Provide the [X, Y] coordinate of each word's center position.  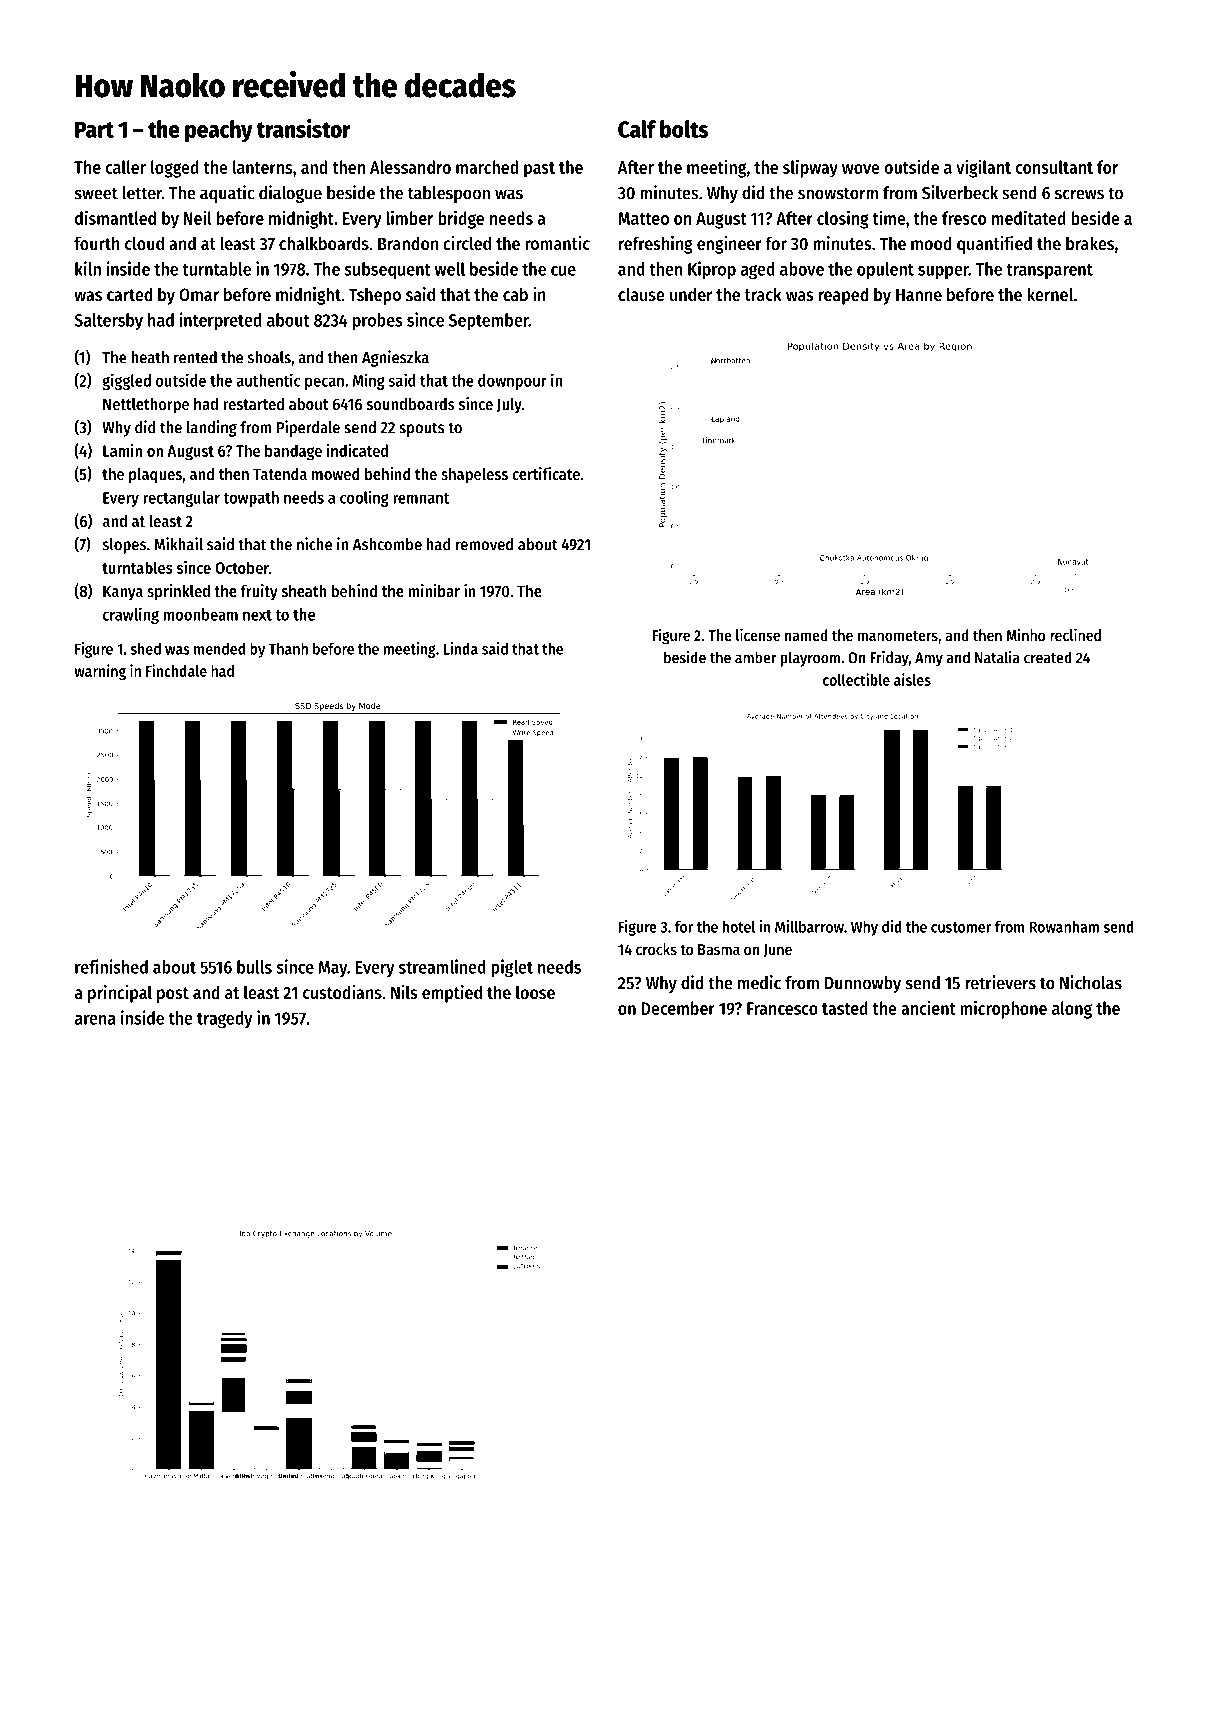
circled [467, 243]
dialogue [290, 194]
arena [95, 1020]
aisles [912, 679]
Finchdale [176, 670]
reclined [1075, 634]
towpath [251, 499]
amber [755, 657]
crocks [656, 949]
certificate [546, 473]
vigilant [983, 168]
